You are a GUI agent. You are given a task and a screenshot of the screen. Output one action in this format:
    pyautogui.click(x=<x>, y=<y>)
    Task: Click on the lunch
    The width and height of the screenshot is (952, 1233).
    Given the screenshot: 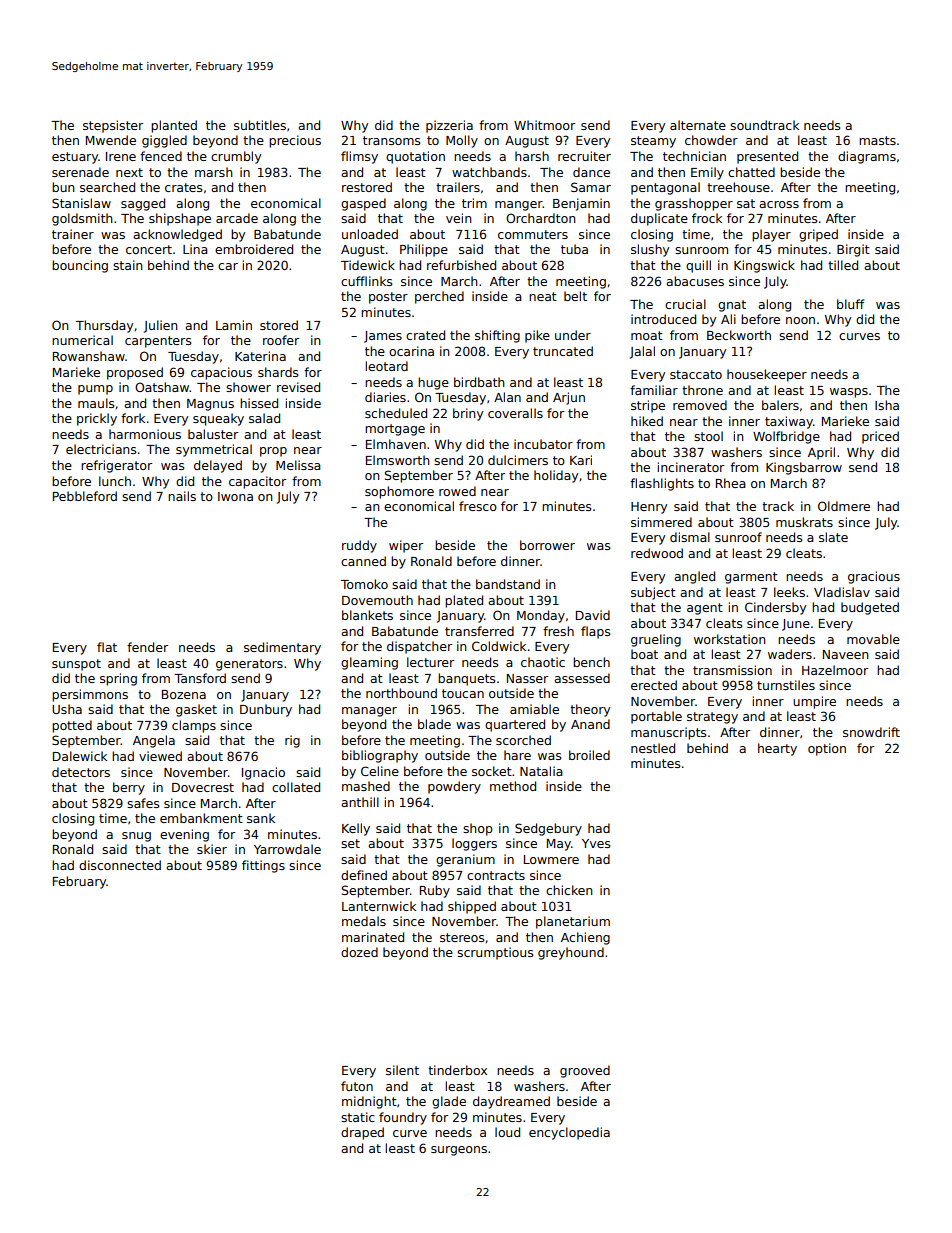 What is the action you would take?
    pyautogui.click(x=115, y=481)
